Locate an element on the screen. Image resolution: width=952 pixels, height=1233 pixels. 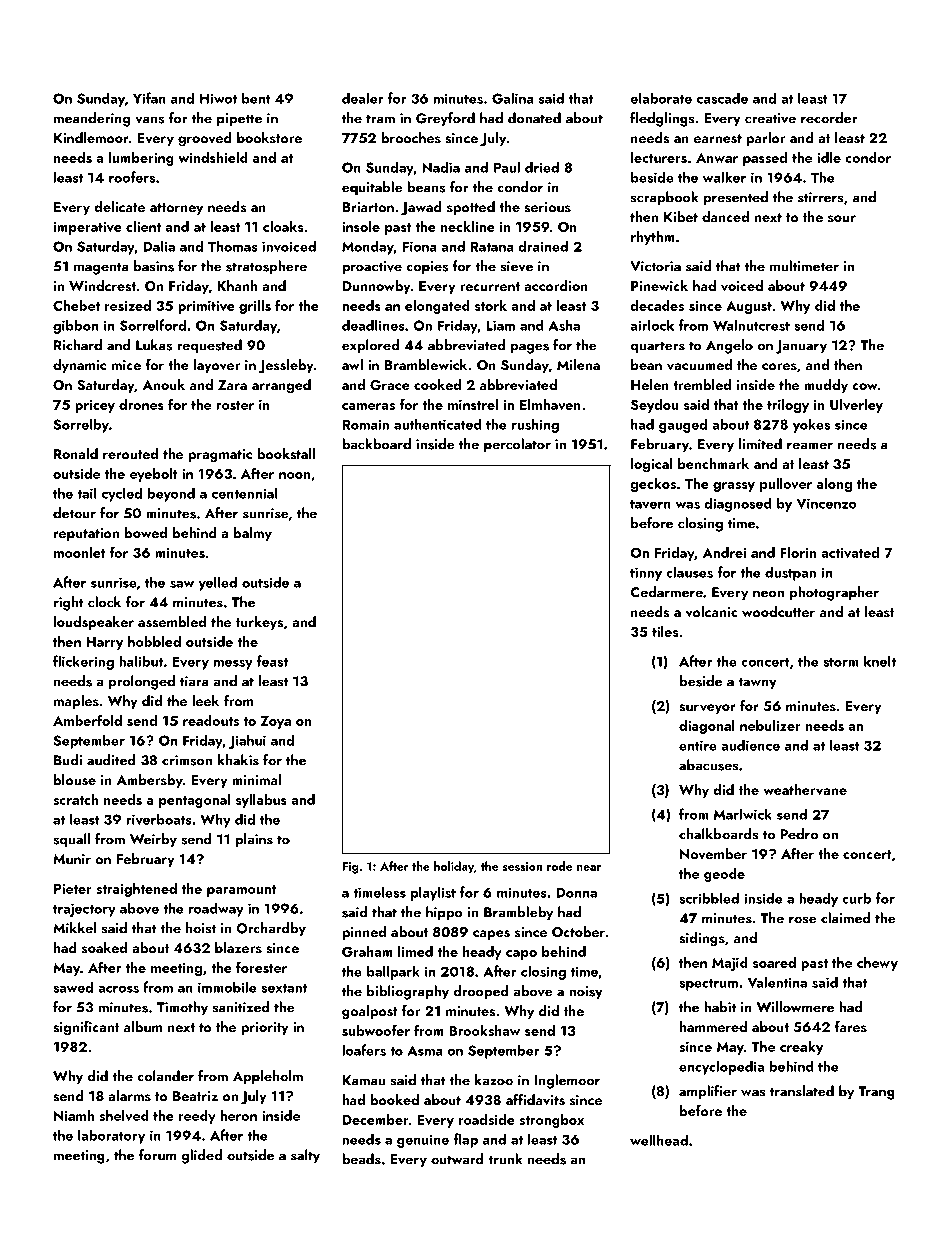
Hiwot is located at coordinates (218, 98).
